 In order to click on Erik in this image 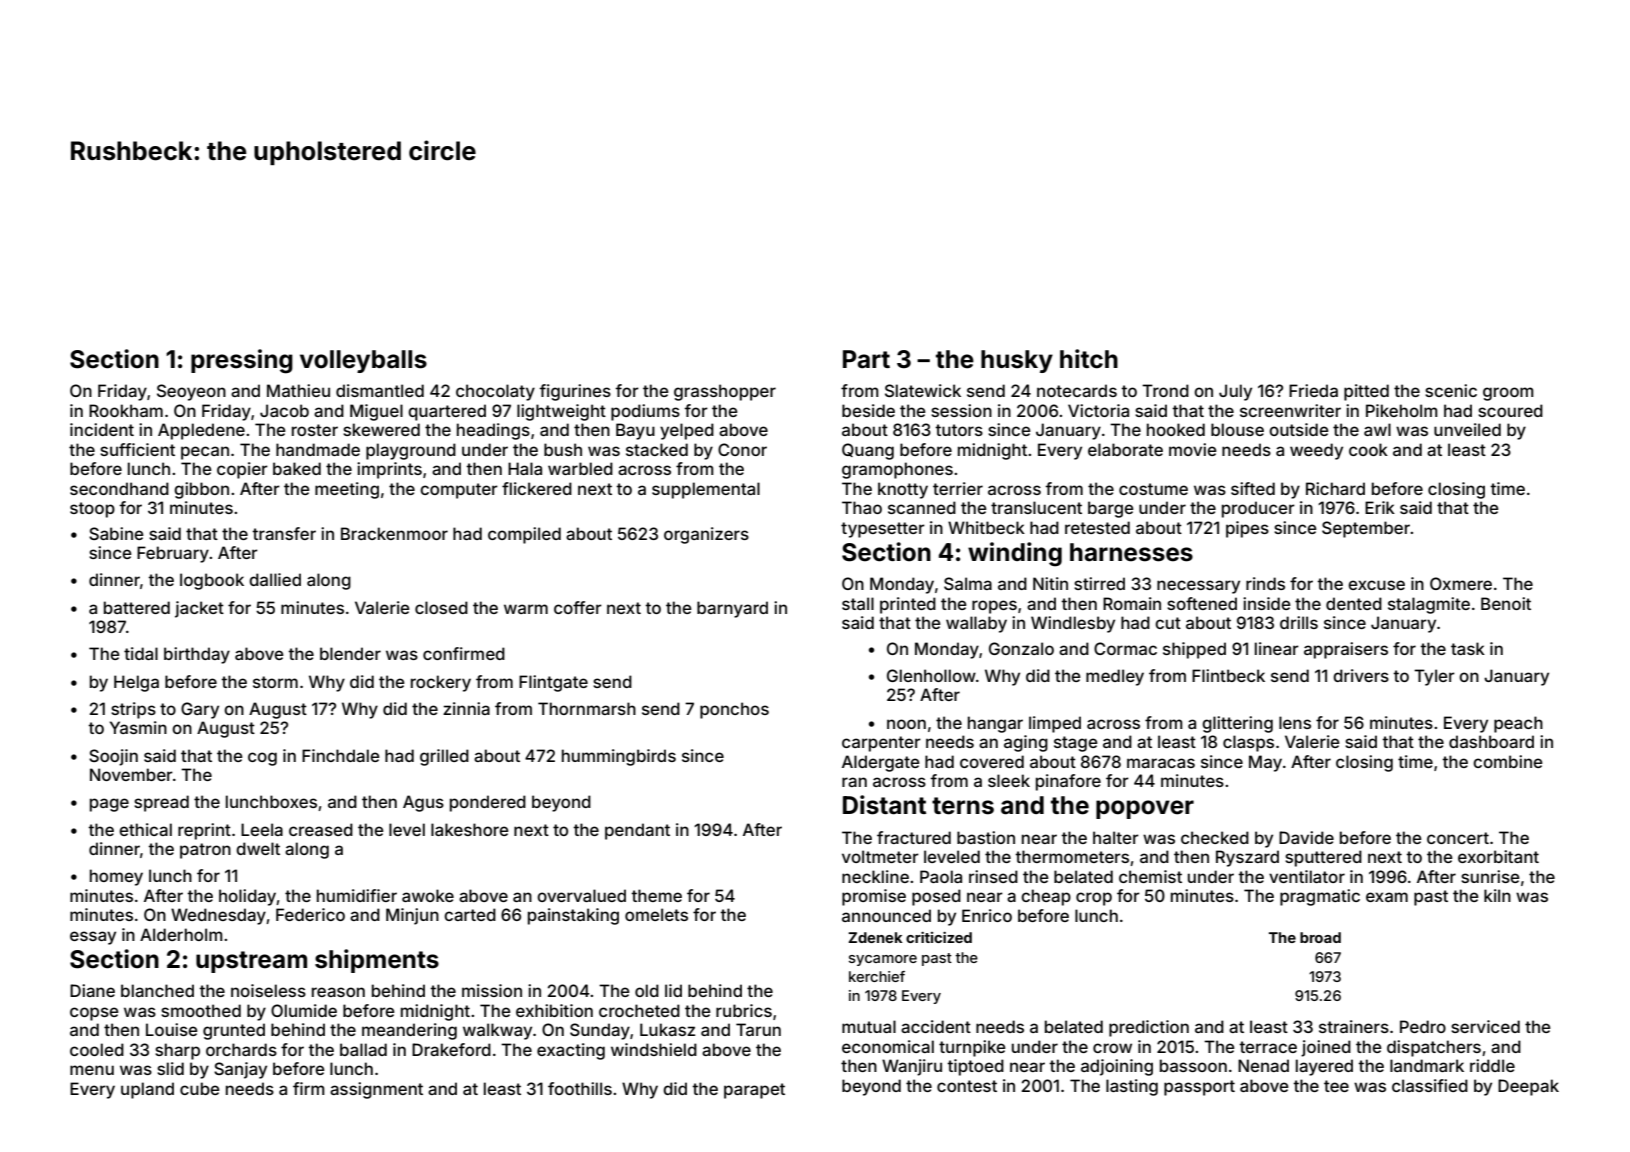, I will do `click(1380, 507)`.
